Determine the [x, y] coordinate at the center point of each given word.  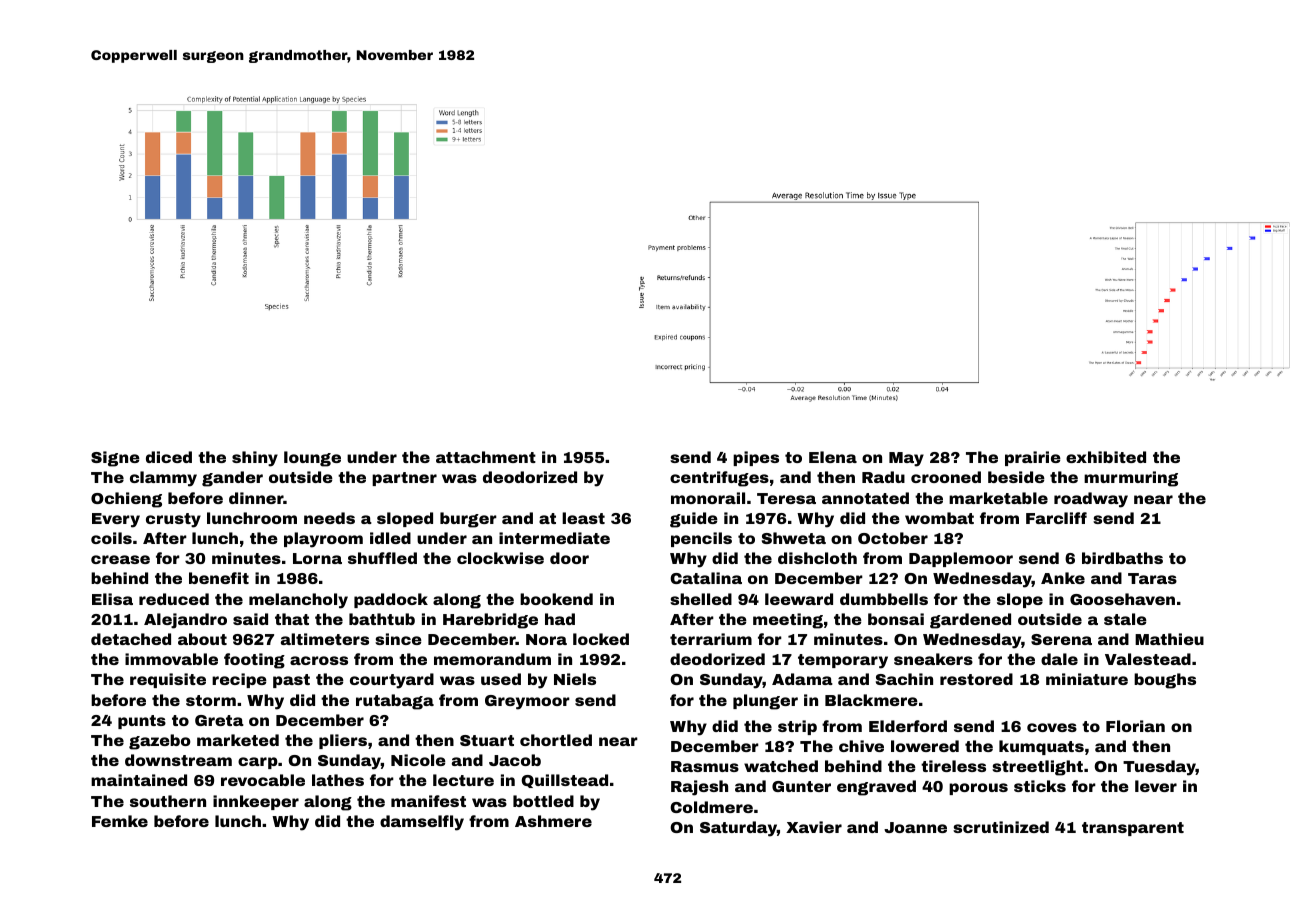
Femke [120, 821]
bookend [556, 599]
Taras [1152, 578]
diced [169, 457]
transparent [1133, 829]
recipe [239, 680]
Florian [1135, 726]
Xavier [814, 827]
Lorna [317, 558]
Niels [575, 679]
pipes [756, 458]
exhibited [1106, 457]
